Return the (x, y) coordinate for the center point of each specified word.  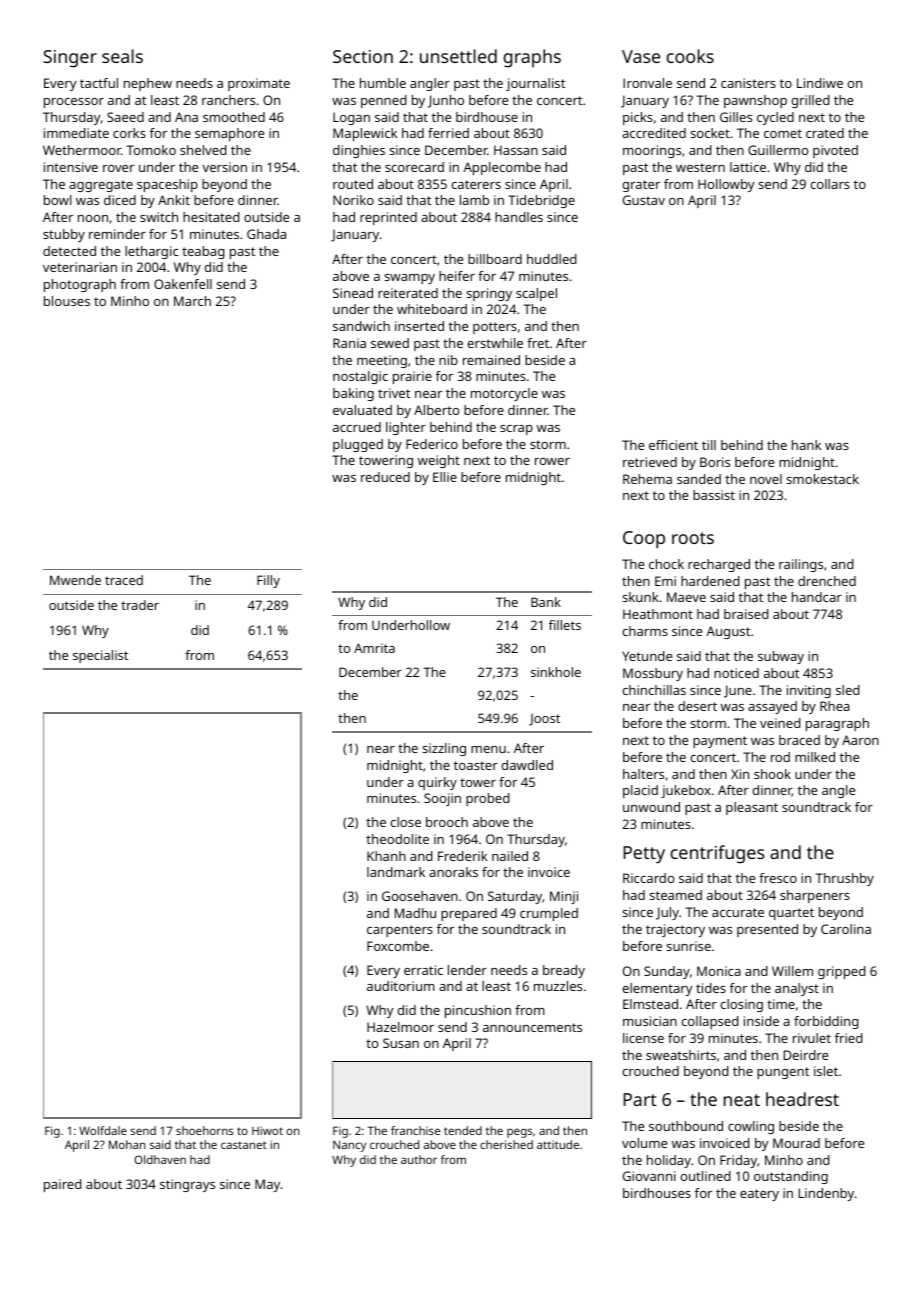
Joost (544, 720)
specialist (100, 656)
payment (720, 742)
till (709, 445)
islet (826, 1071)
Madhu (415, 913)
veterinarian (80, 267)
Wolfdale (103, 1130)
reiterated (408, 293)
